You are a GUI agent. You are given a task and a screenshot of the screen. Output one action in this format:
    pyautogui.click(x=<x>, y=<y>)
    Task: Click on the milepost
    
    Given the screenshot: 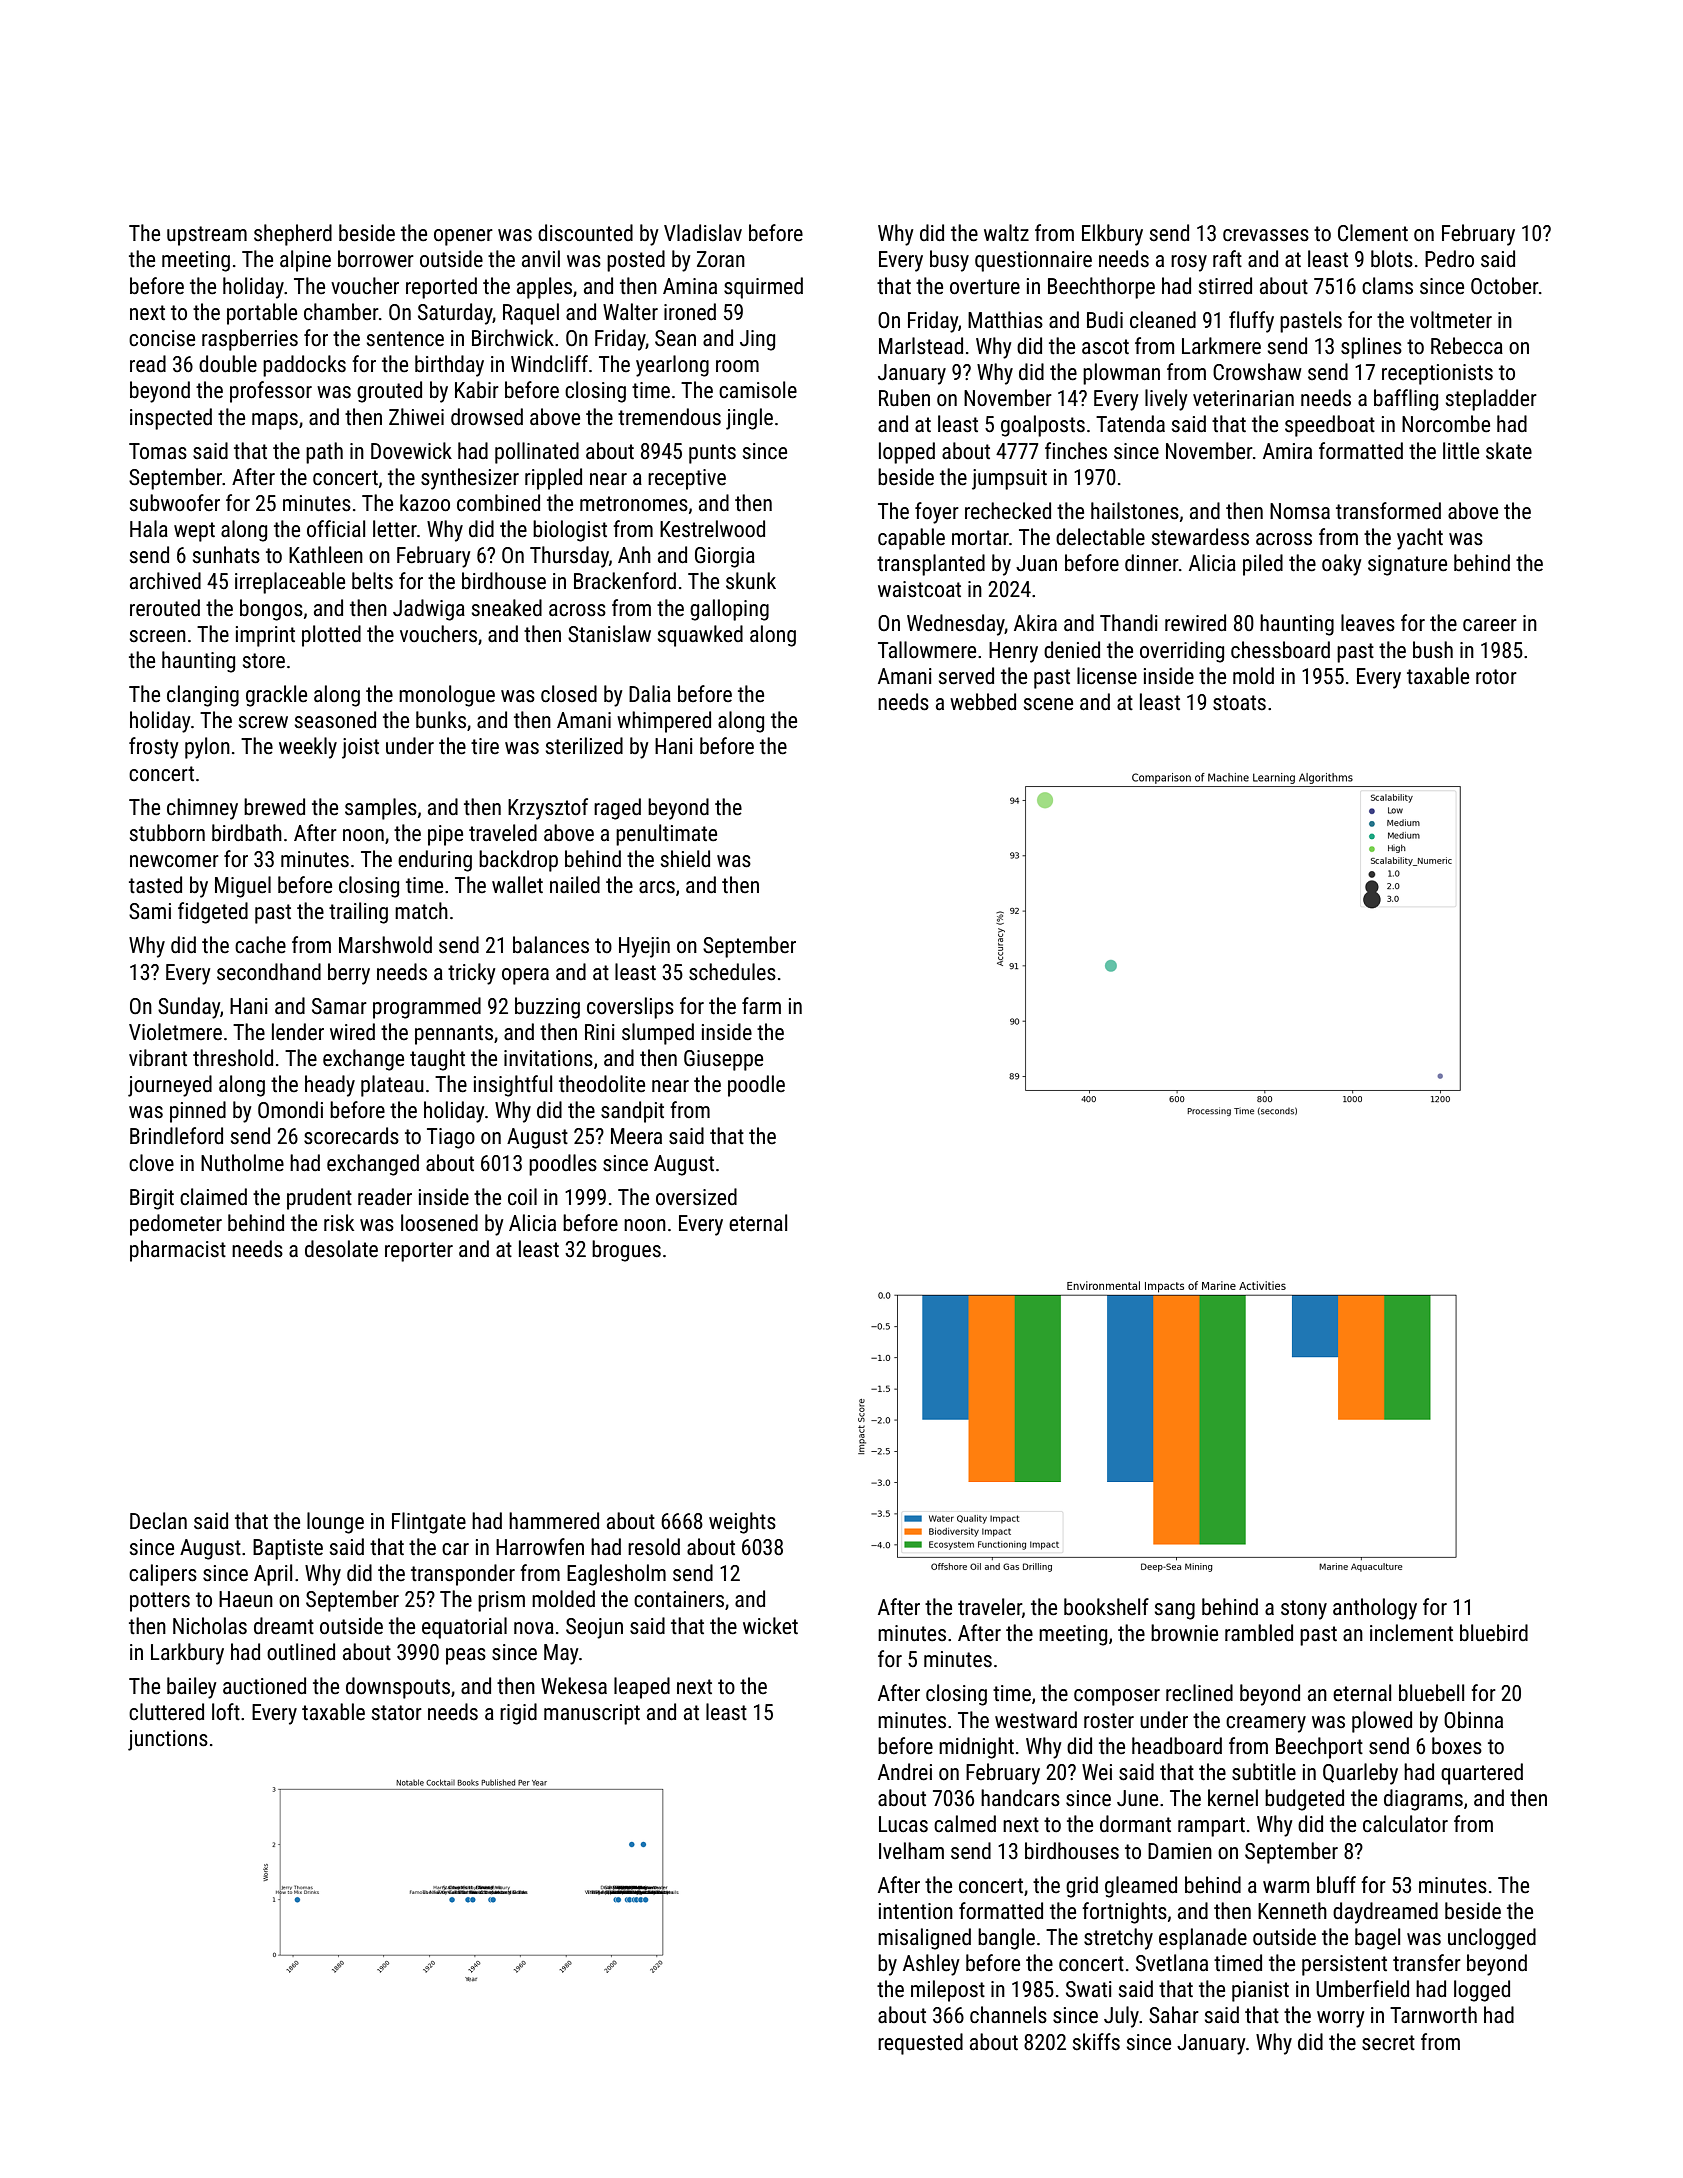 What is the action you would take?
    pyautogui.click(x=948, y=1991)
